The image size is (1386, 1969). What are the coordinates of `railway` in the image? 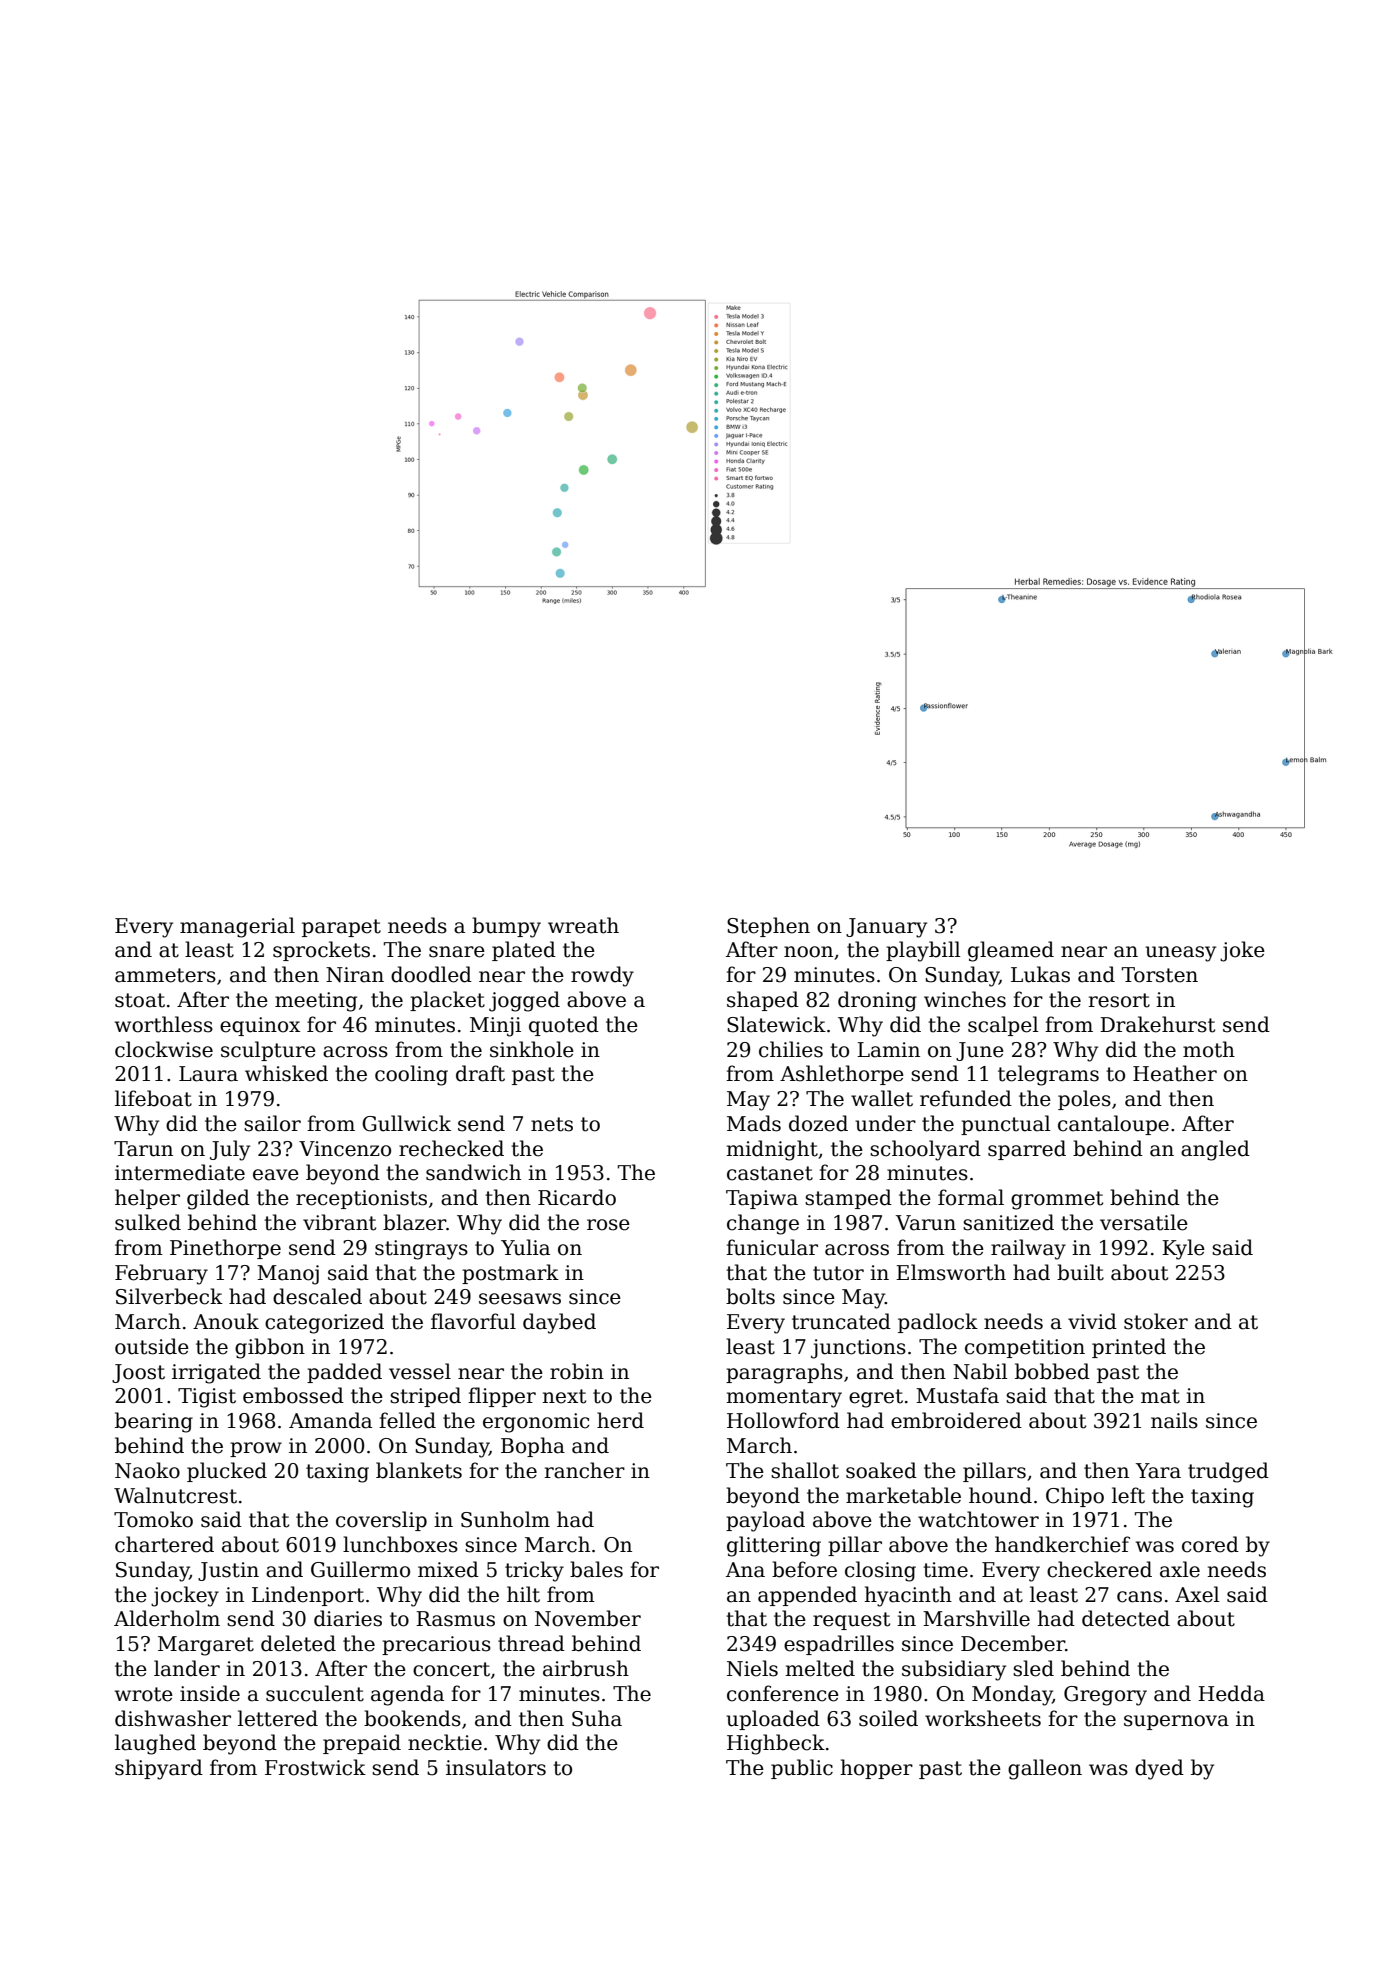 It's located at (1028, 1249).
